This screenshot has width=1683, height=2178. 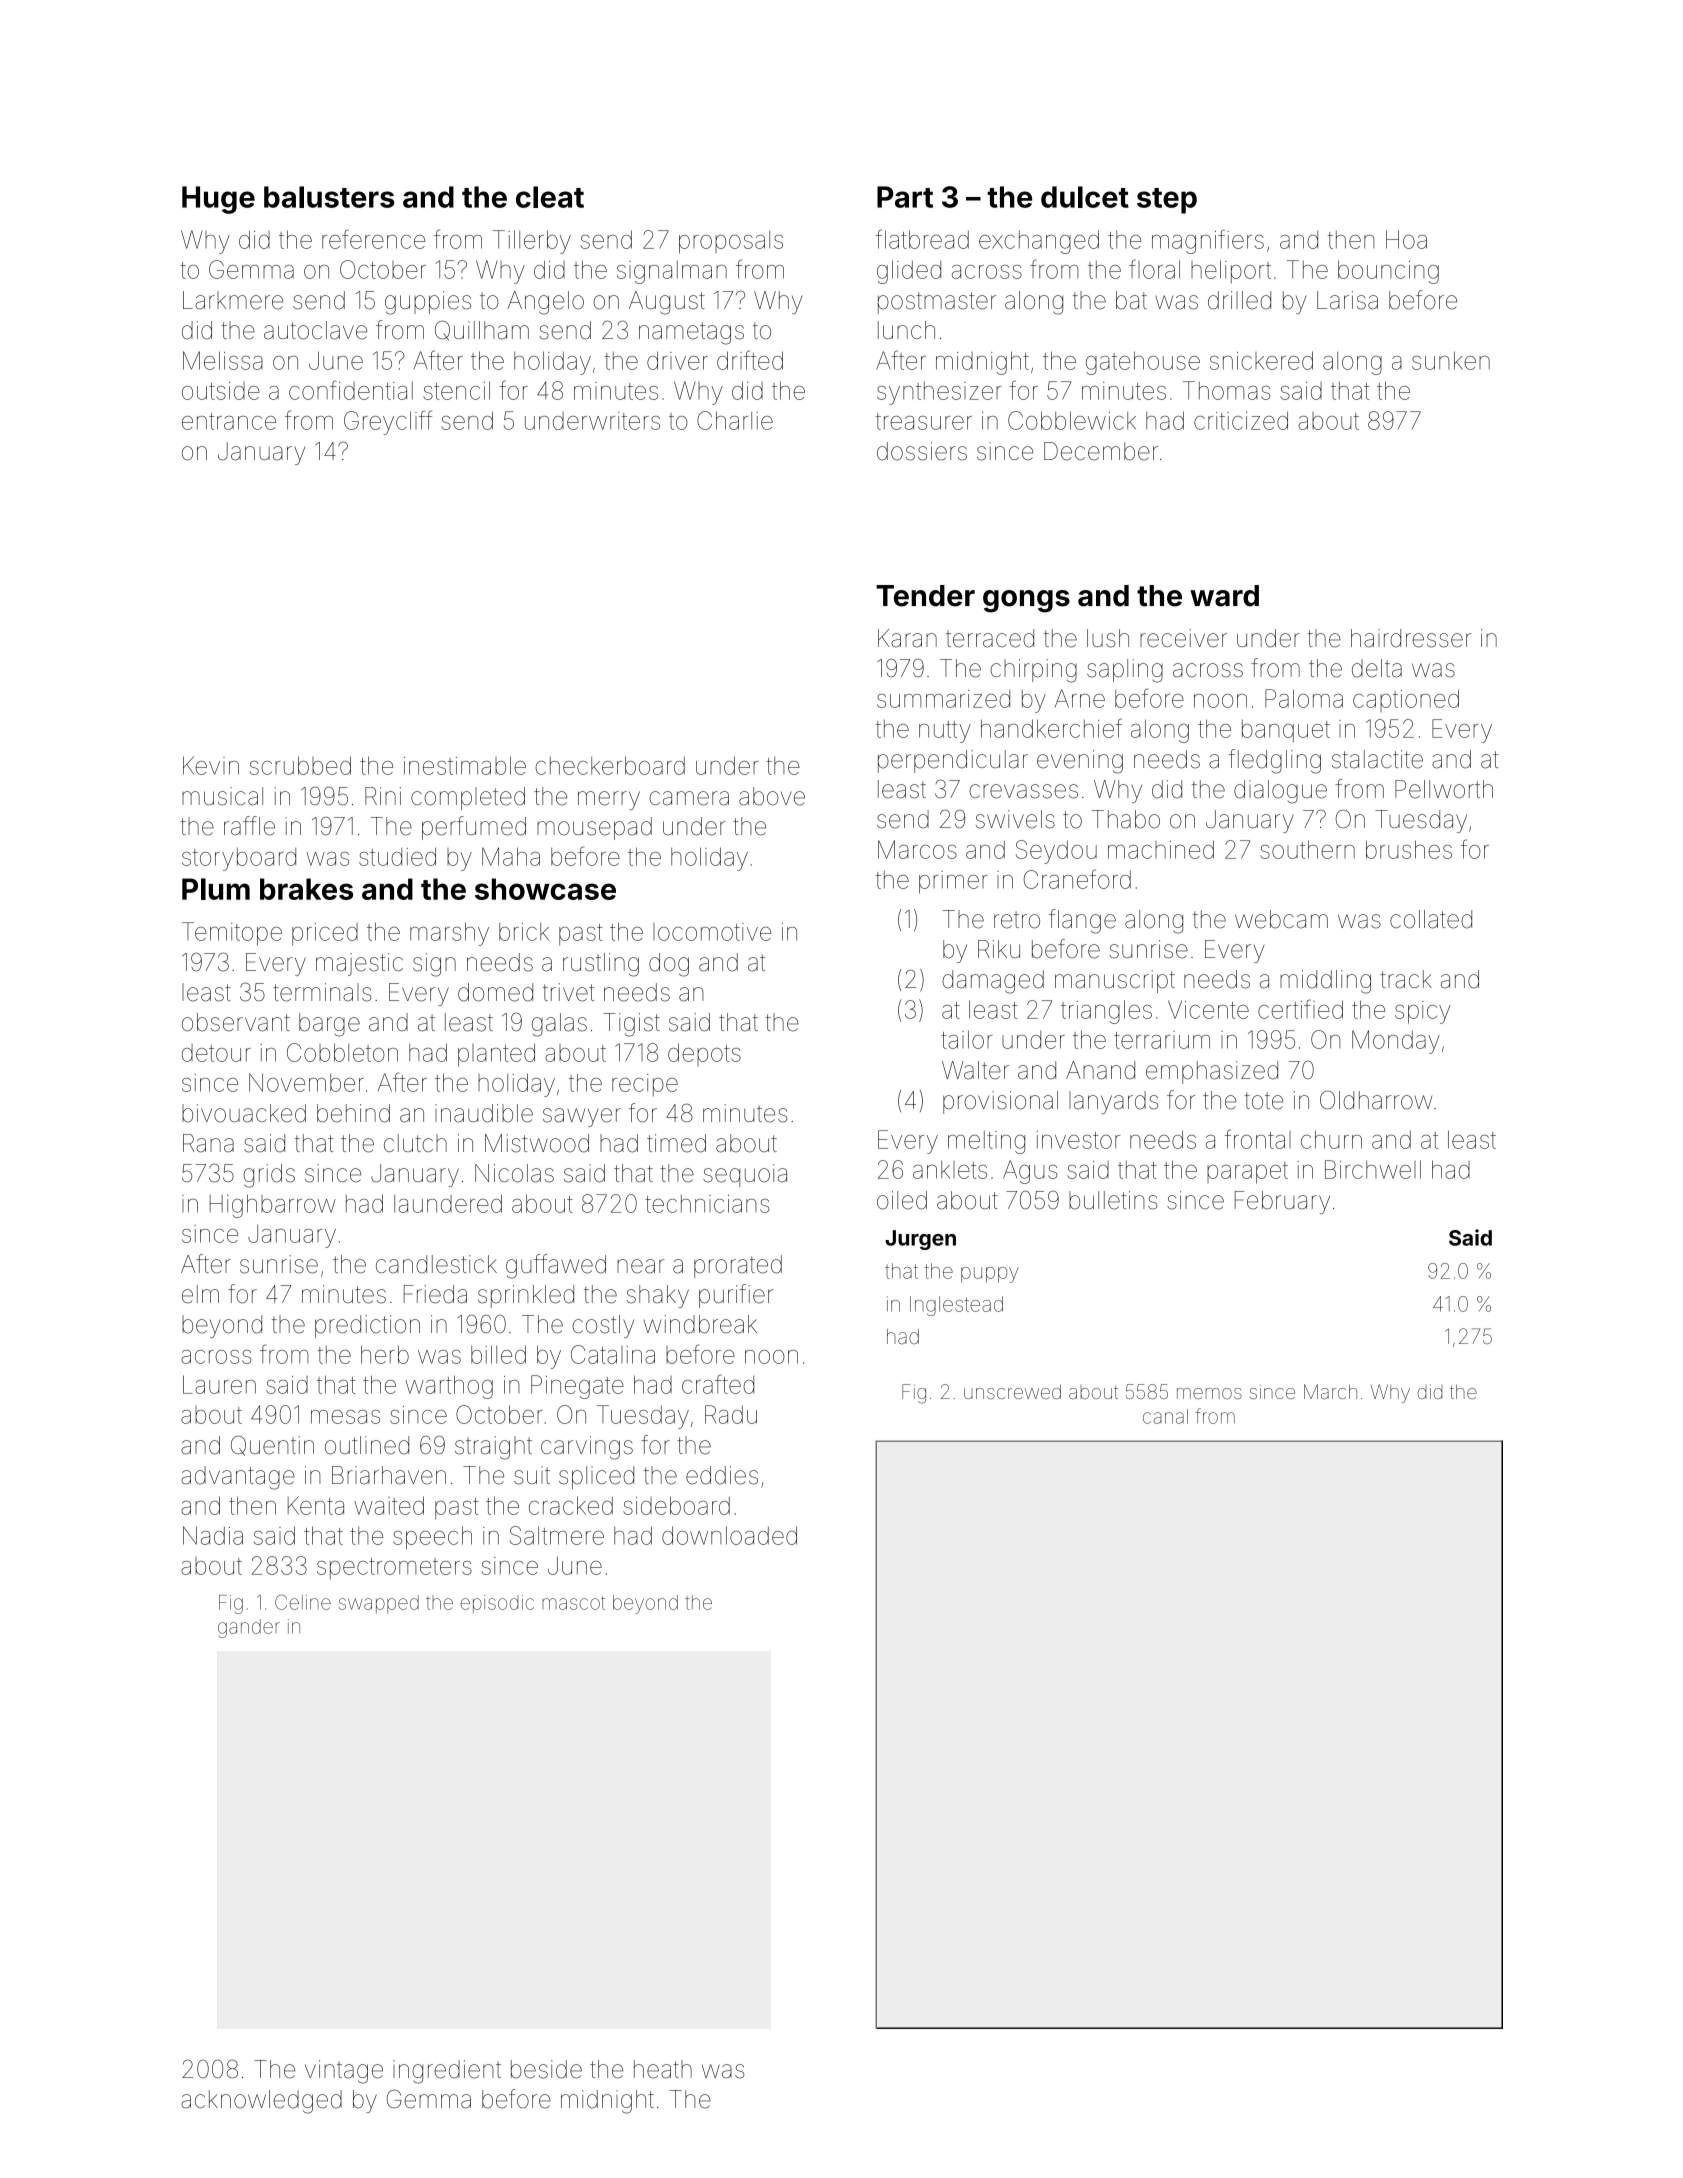 What do you see at coordinates (1165, 1416) in the screenshot?
I see `canal` at bounding box center [1165, 1416].
